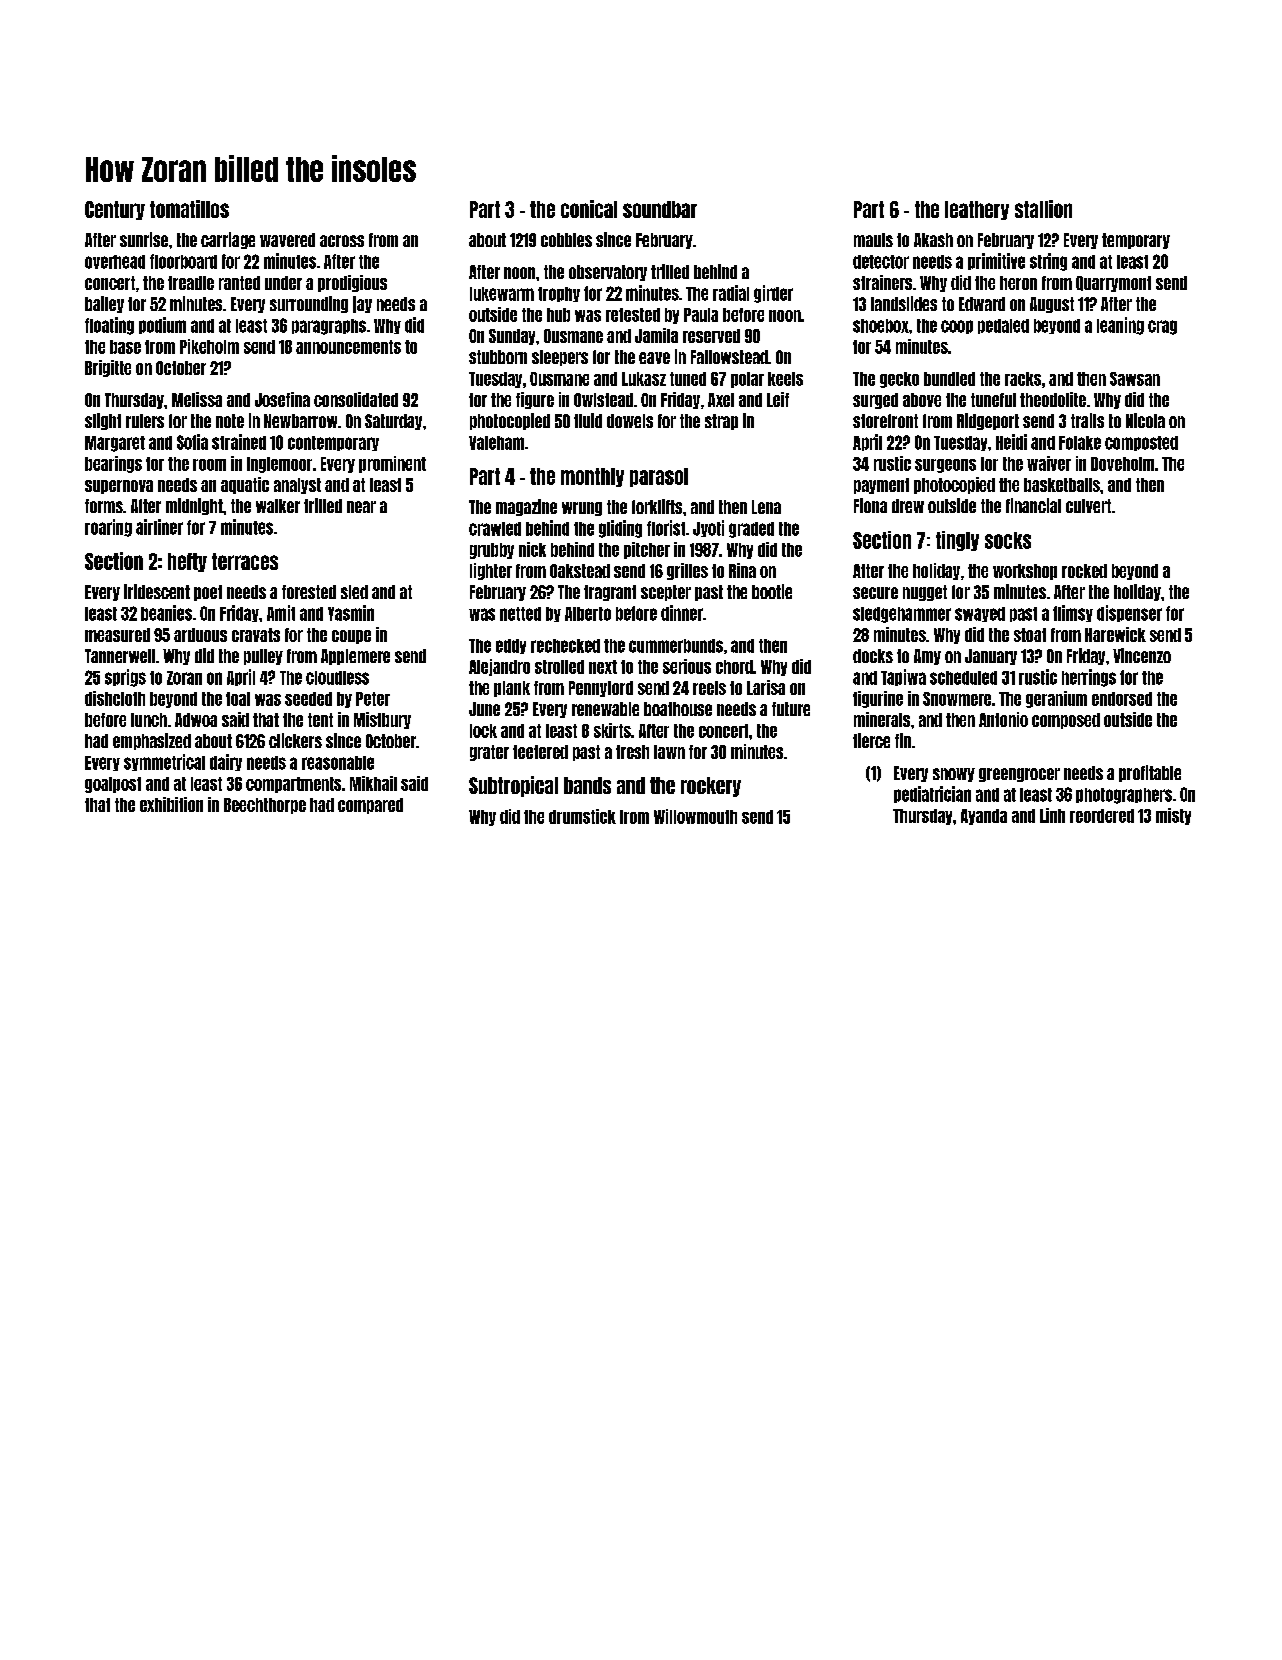 The height and width of the page is (1660, 1282). What do you see at coordinates (492, 551) in the page?
I see `grubby` at bounding box center [492, 551].
